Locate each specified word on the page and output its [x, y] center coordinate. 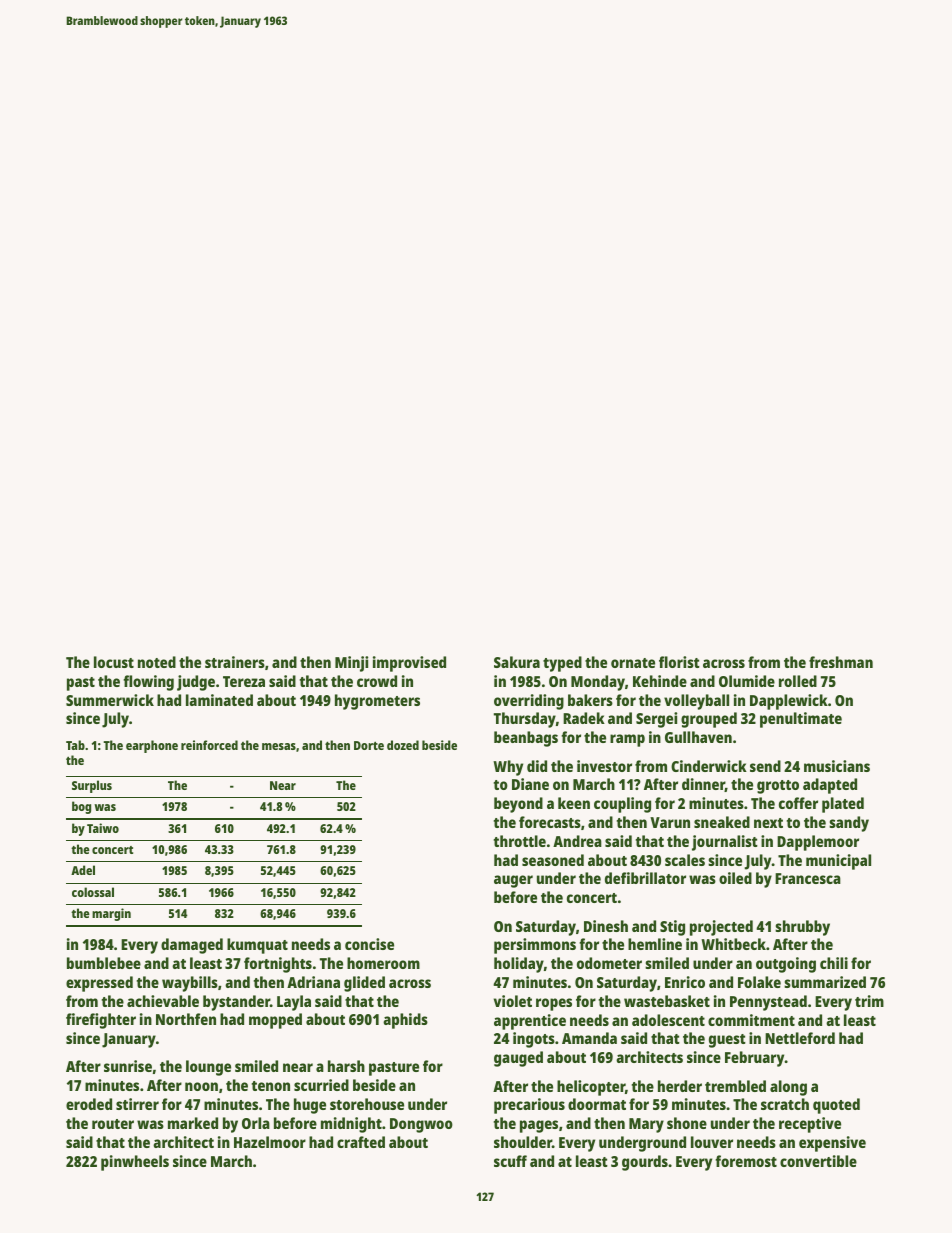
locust [114, 662]
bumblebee [104, 963]
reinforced [209, 745]
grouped [709, 720]
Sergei [656, 720]
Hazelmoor [270, 1142]
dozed [403, 745]
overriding [529, 702]
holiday [519, 965]
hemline [655, 944]
